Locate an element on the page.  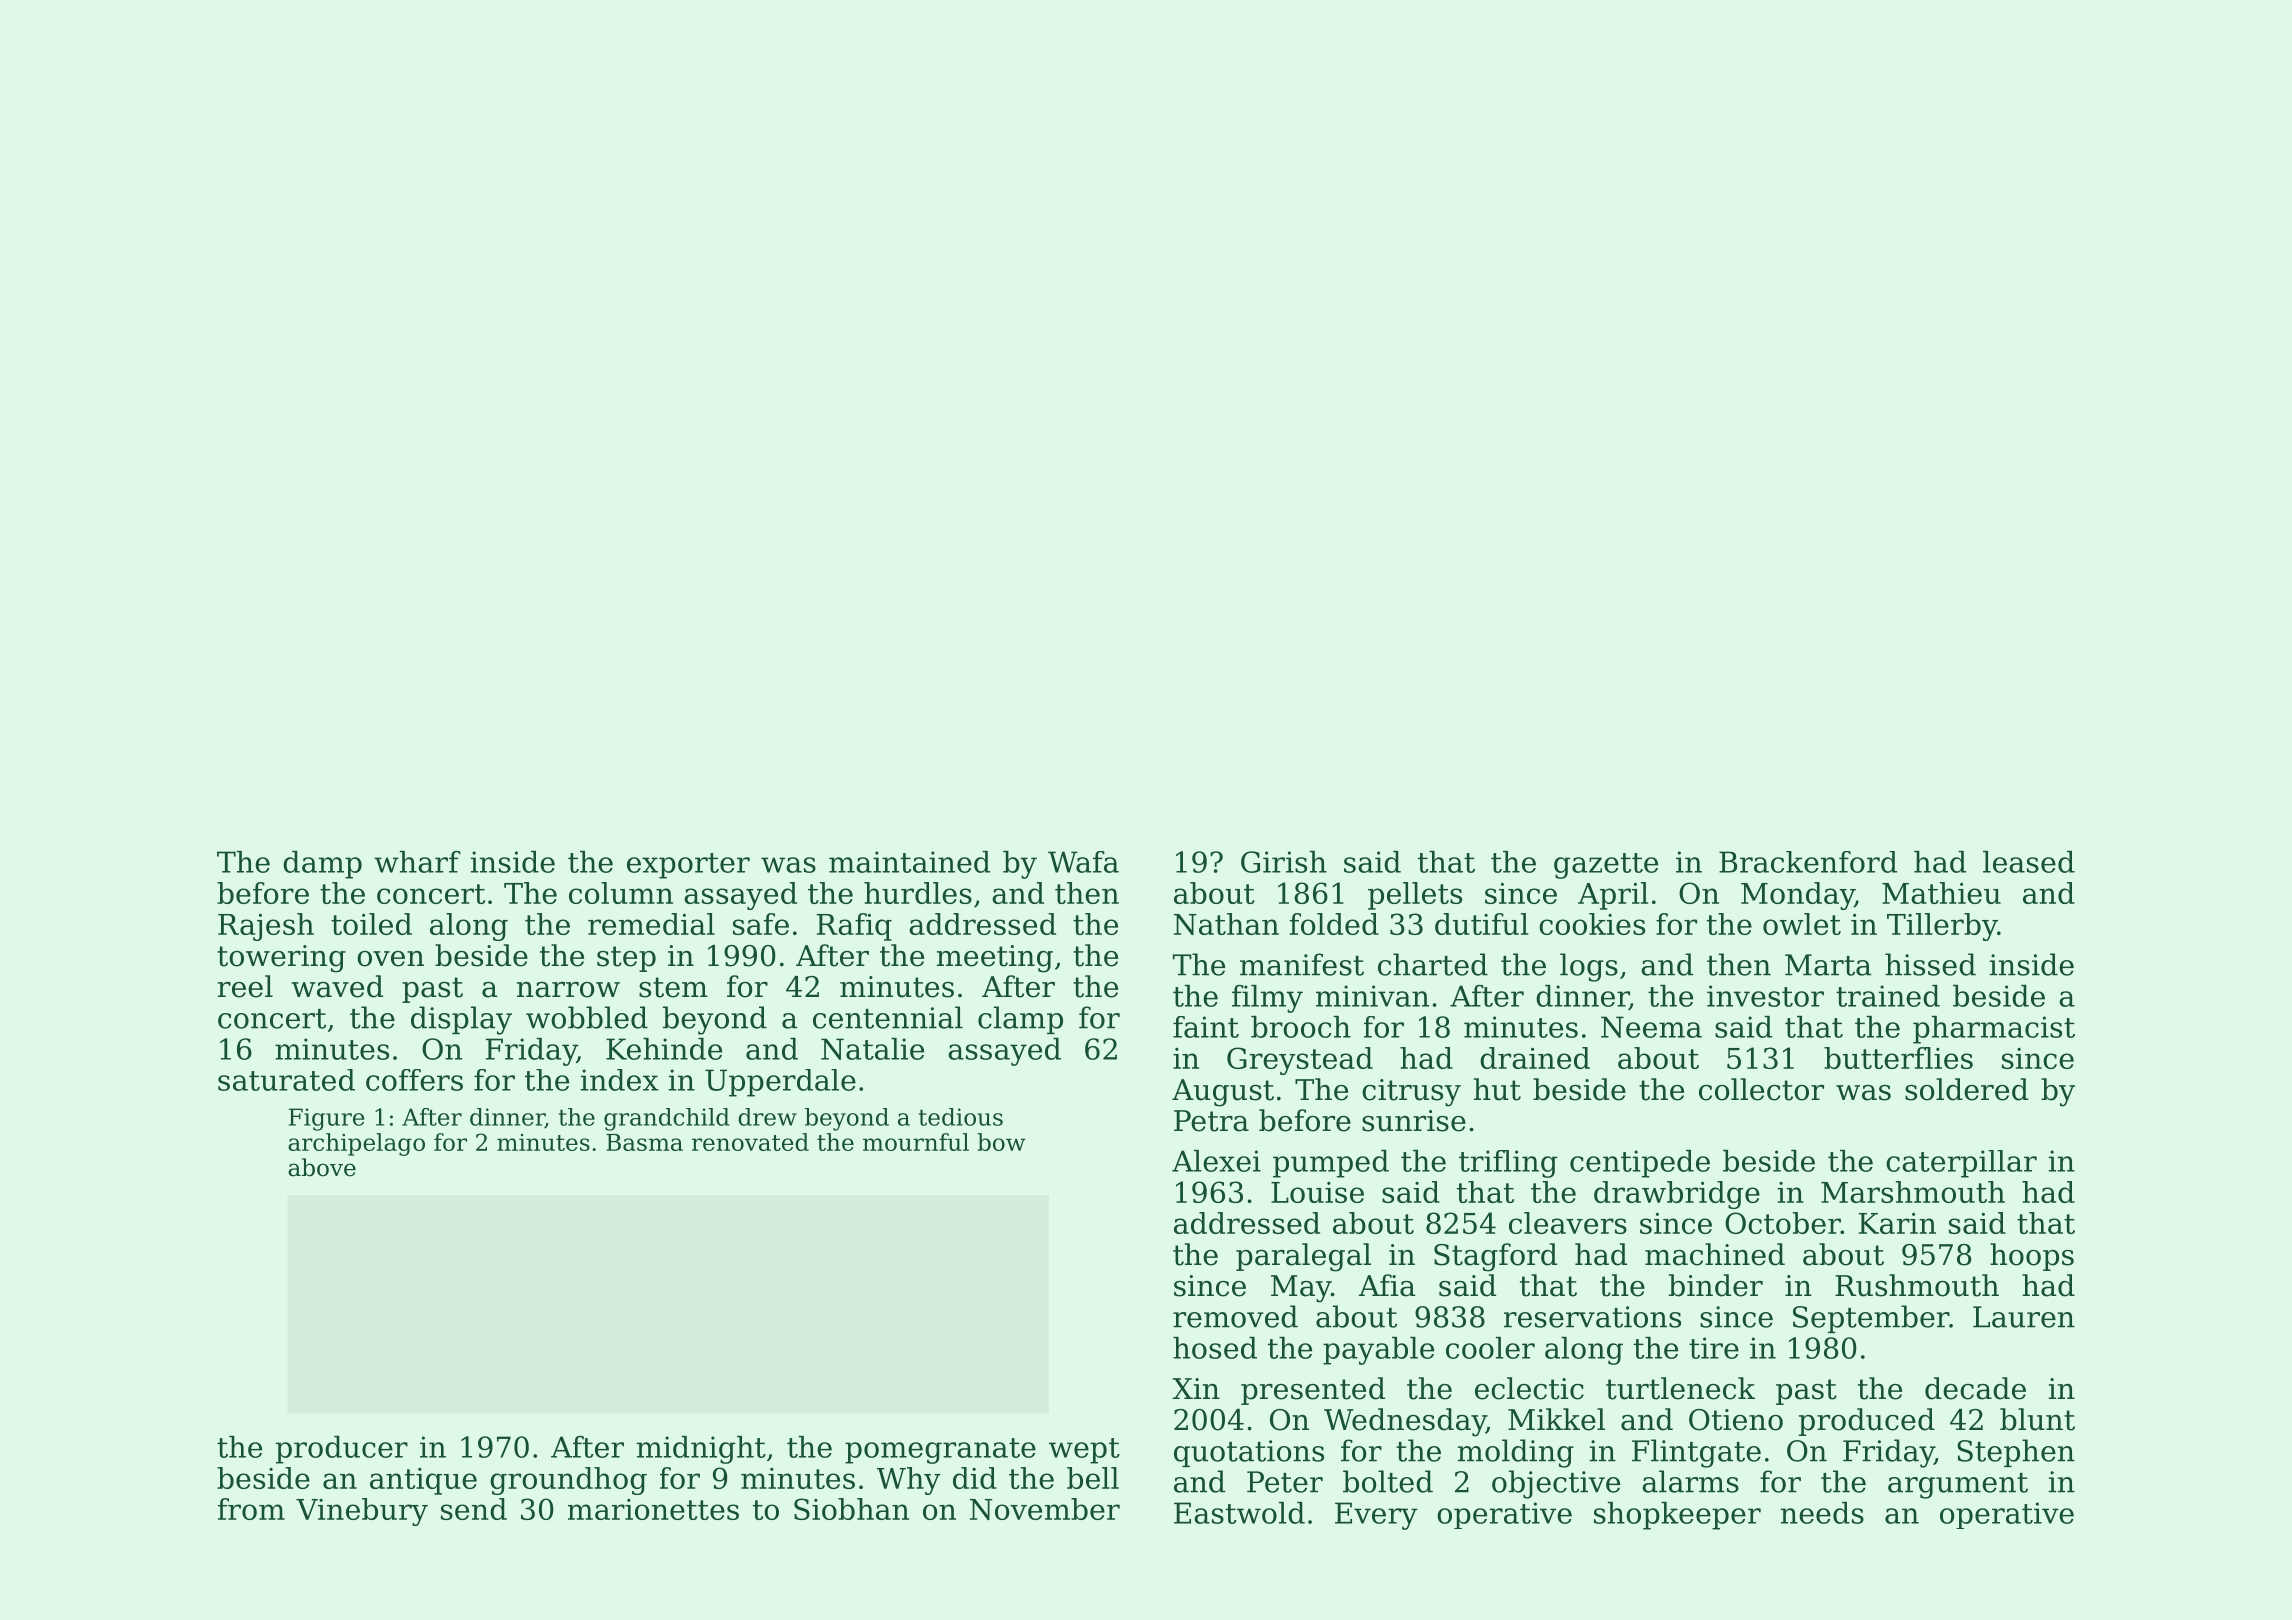
wharf is located at coordinates (417, 862).
